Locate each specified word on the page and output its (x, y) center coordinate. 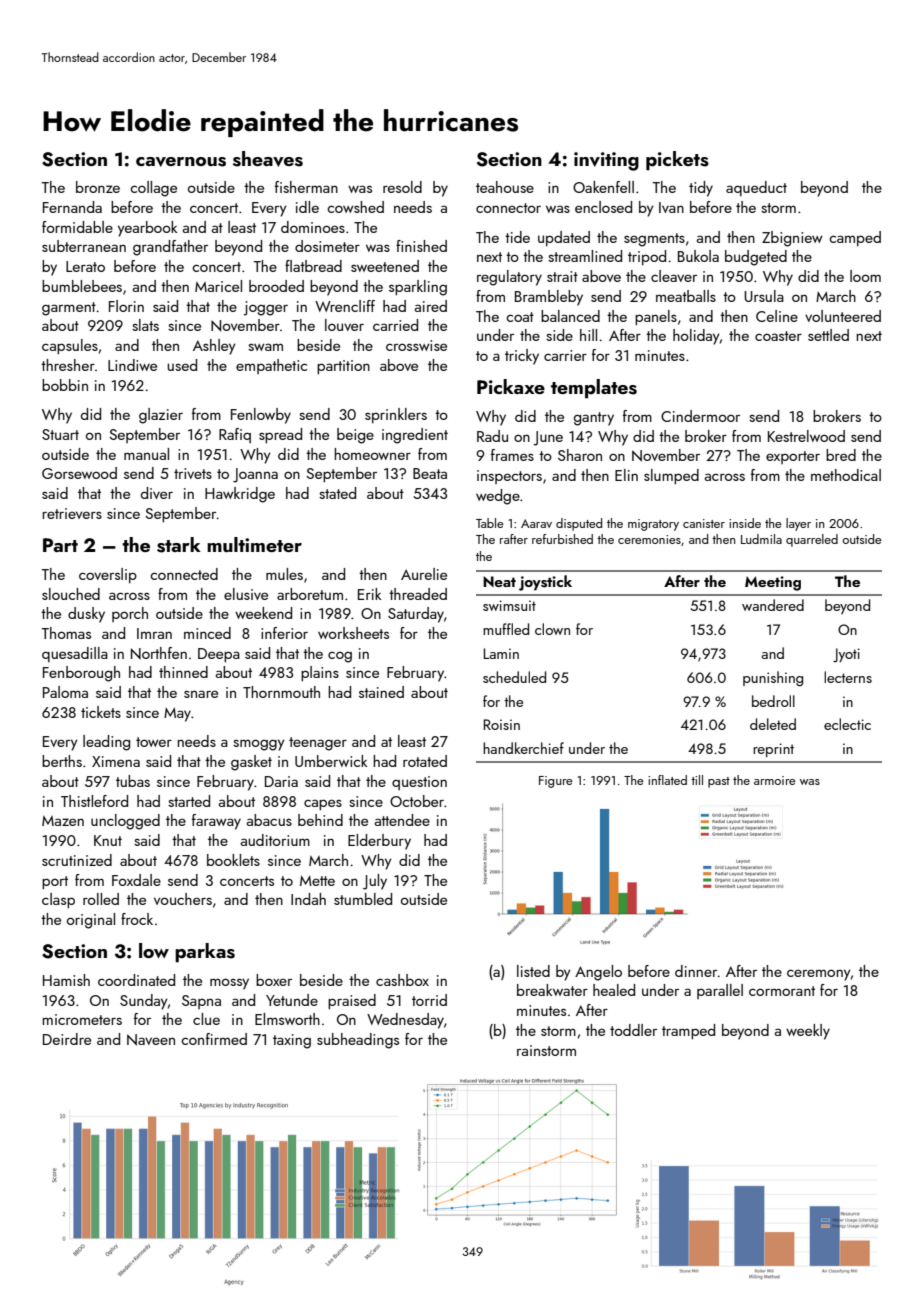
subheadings (358, 1041)
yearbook (147, 229)
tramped (688, 1031)
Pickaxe (511, 386)
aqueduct (756, 188)
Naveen (151, 1040)
